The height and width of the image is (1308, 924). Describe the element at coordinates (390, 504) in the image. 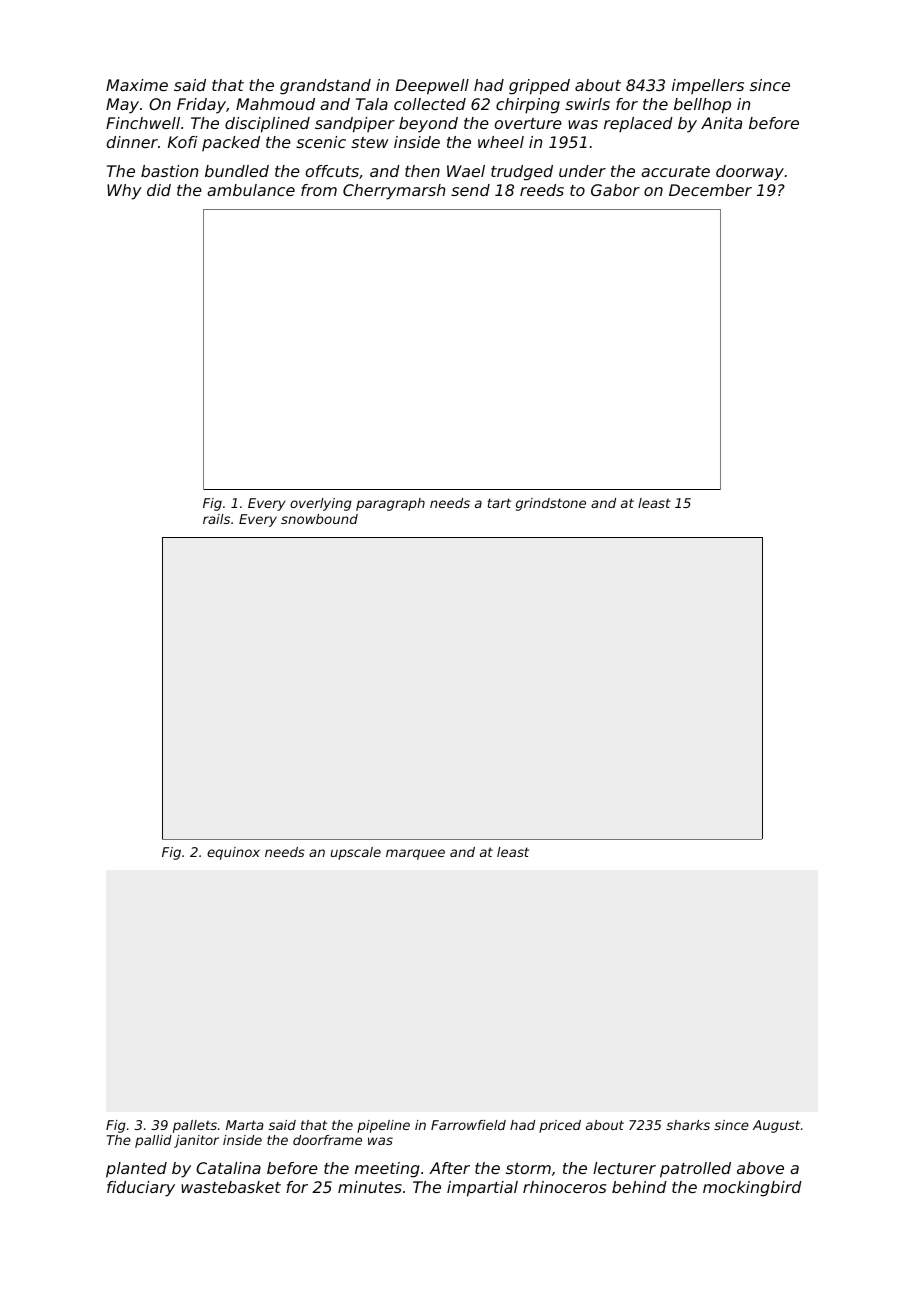

I see `paragraph` at that location.
